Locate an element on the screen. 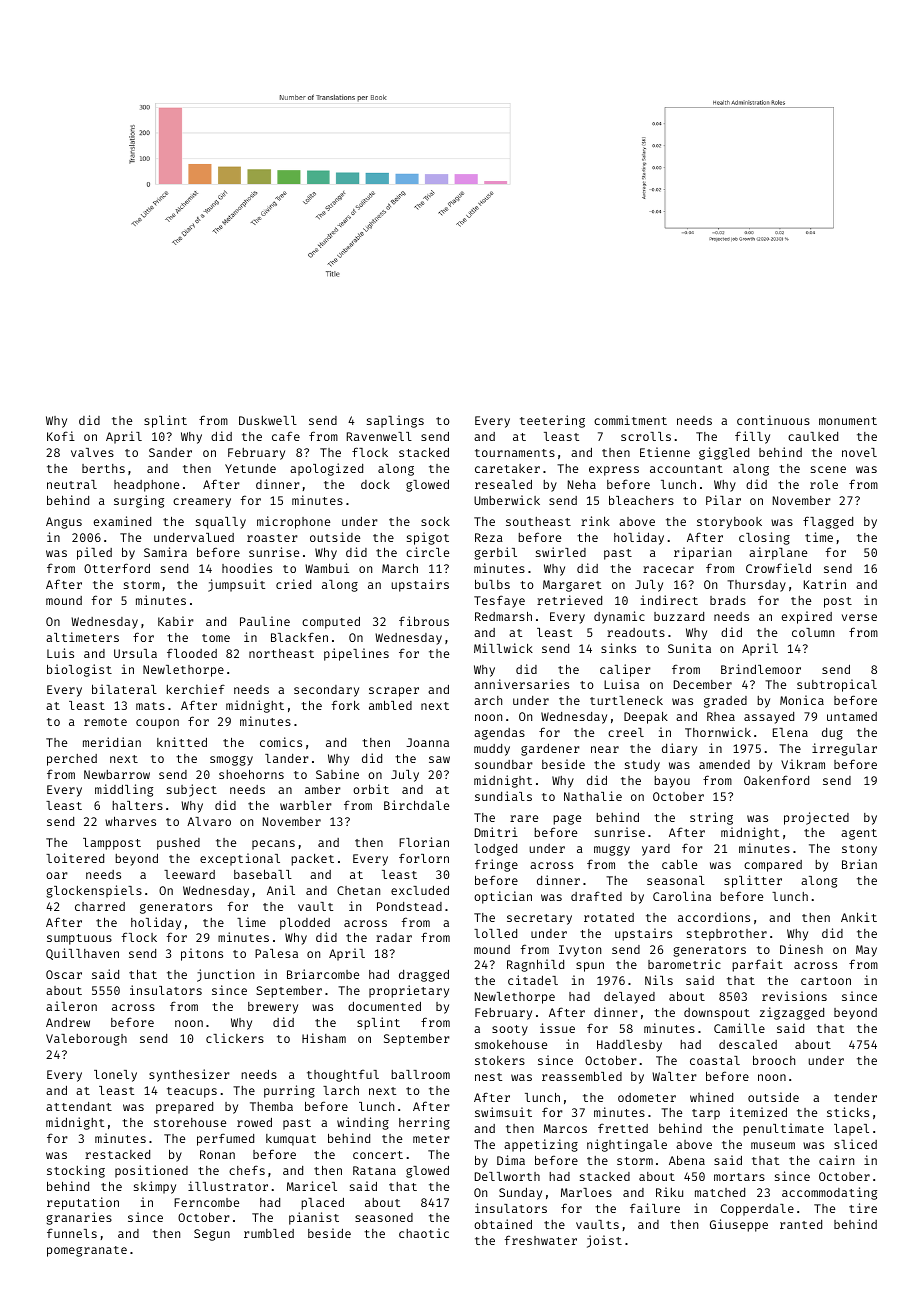 This screenshot has height=1308, width=924. issue is located at coordinates (557, 1028).
